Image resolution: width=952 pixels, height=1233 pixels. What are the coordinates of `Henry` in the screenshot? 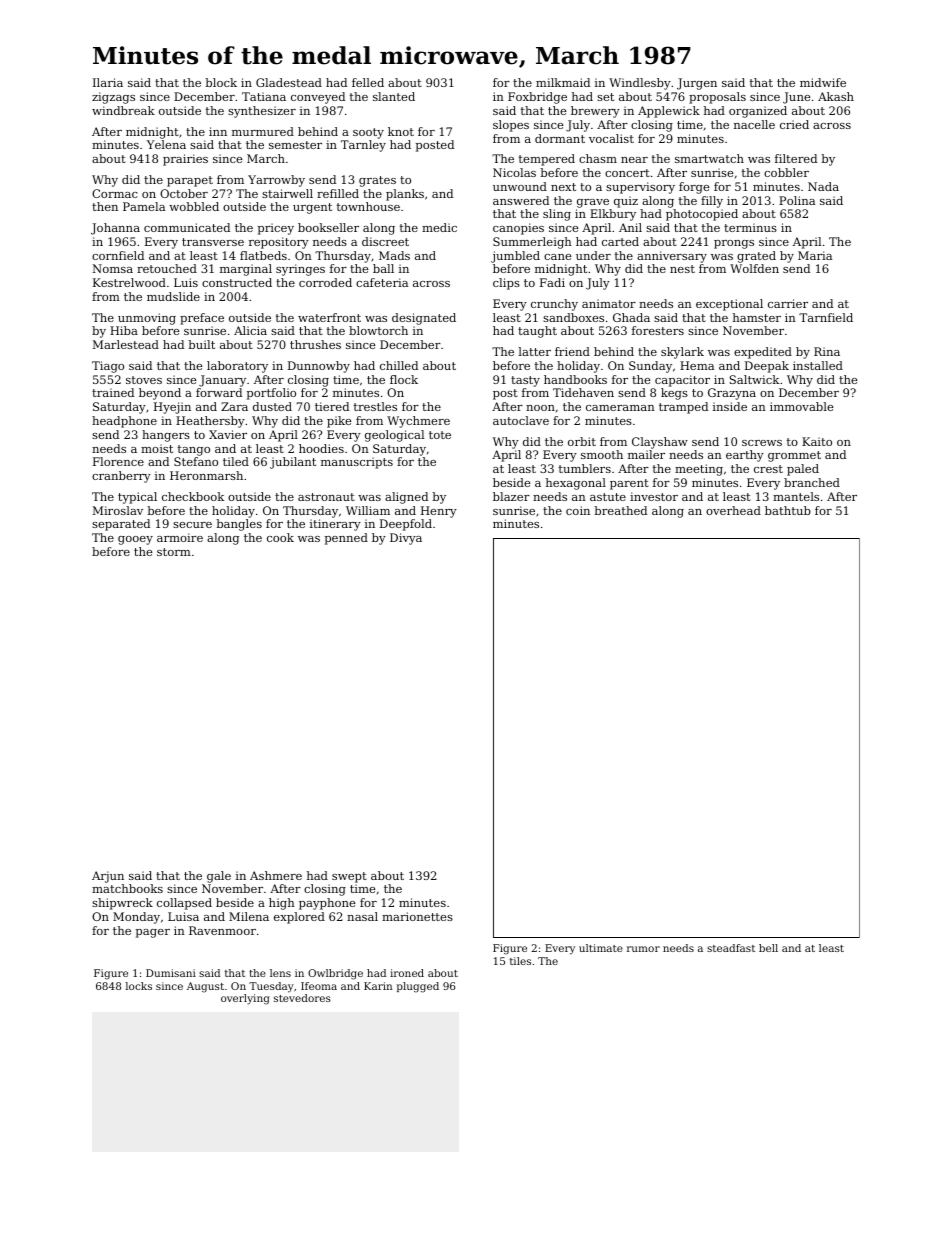 It's located at (439, 512).
